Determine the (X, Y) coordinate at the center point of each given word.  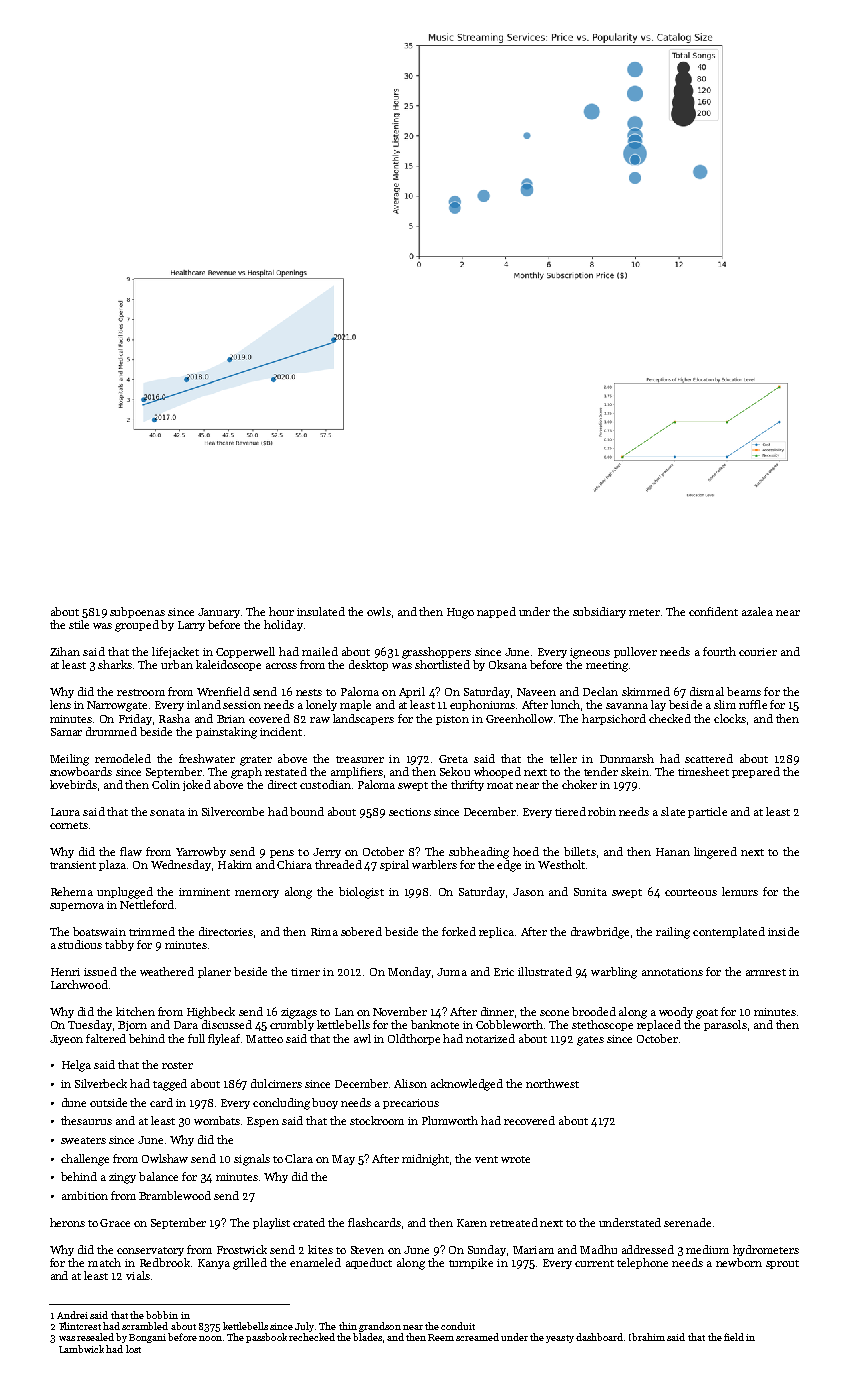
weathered (167, 971)
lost (133, 1349)
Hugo (460, 613)
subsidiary (599, 612)
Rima (324, 932)
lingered (715, 853)
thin (348, 1326)
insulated (321, 611)
